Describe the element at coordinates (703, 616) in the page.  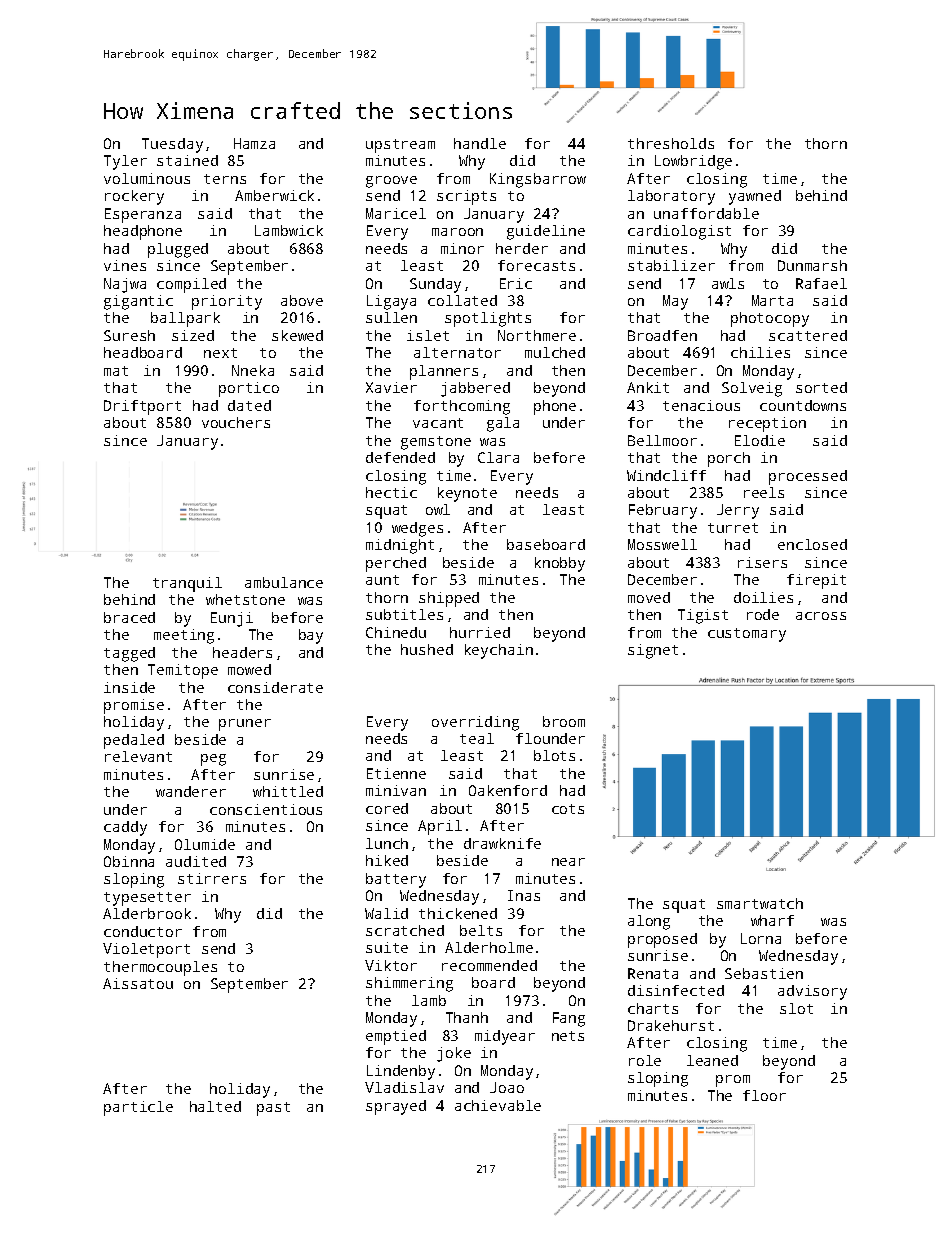
I see `Tigist` at that location.
